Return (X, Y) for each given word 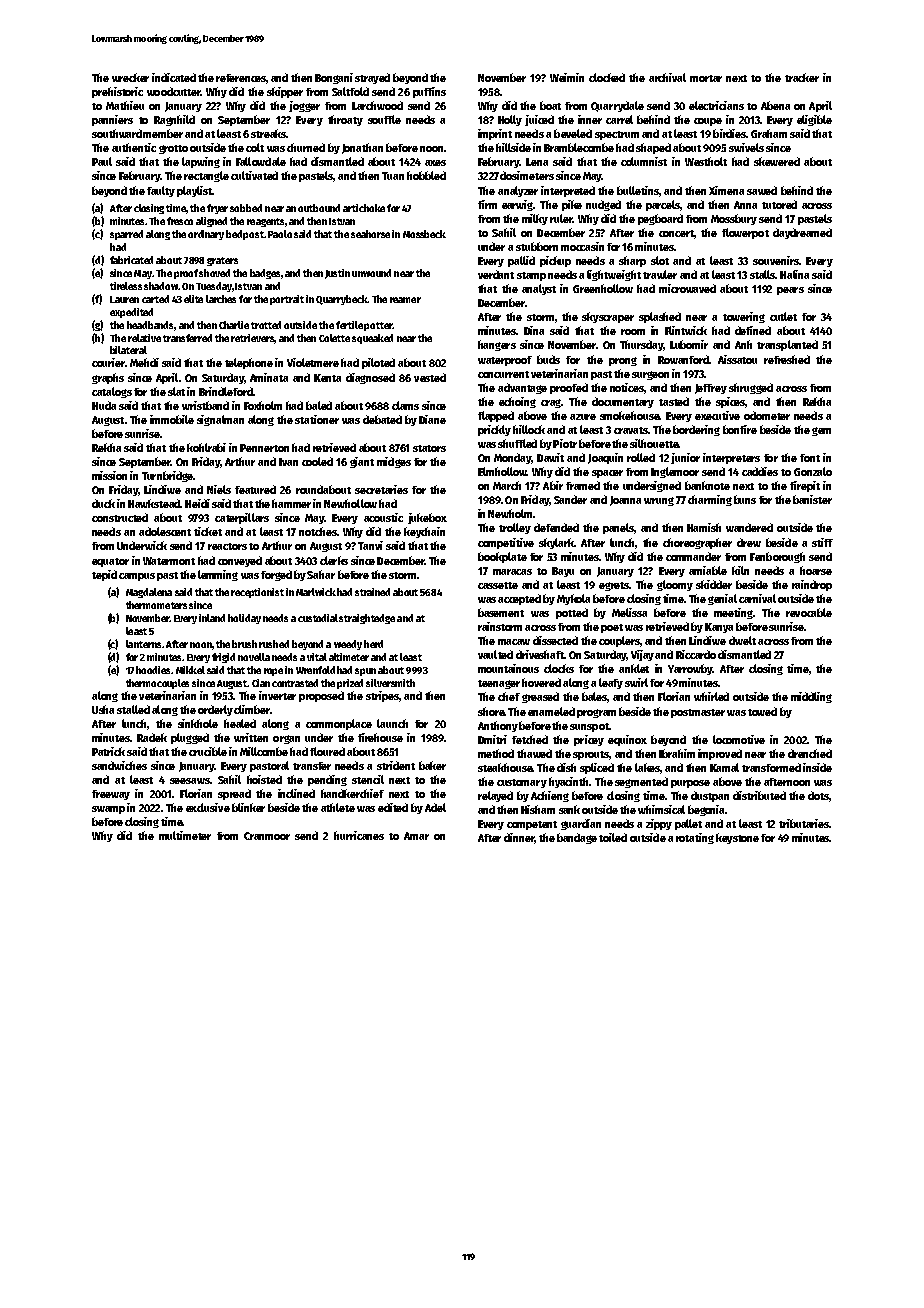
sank (569, 809)
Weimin (567, 77)
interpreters (731, 458)
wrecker (130, 77)
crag (551, 403)
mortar (706, 78)
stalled (133, 709)
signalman (220, 420)
